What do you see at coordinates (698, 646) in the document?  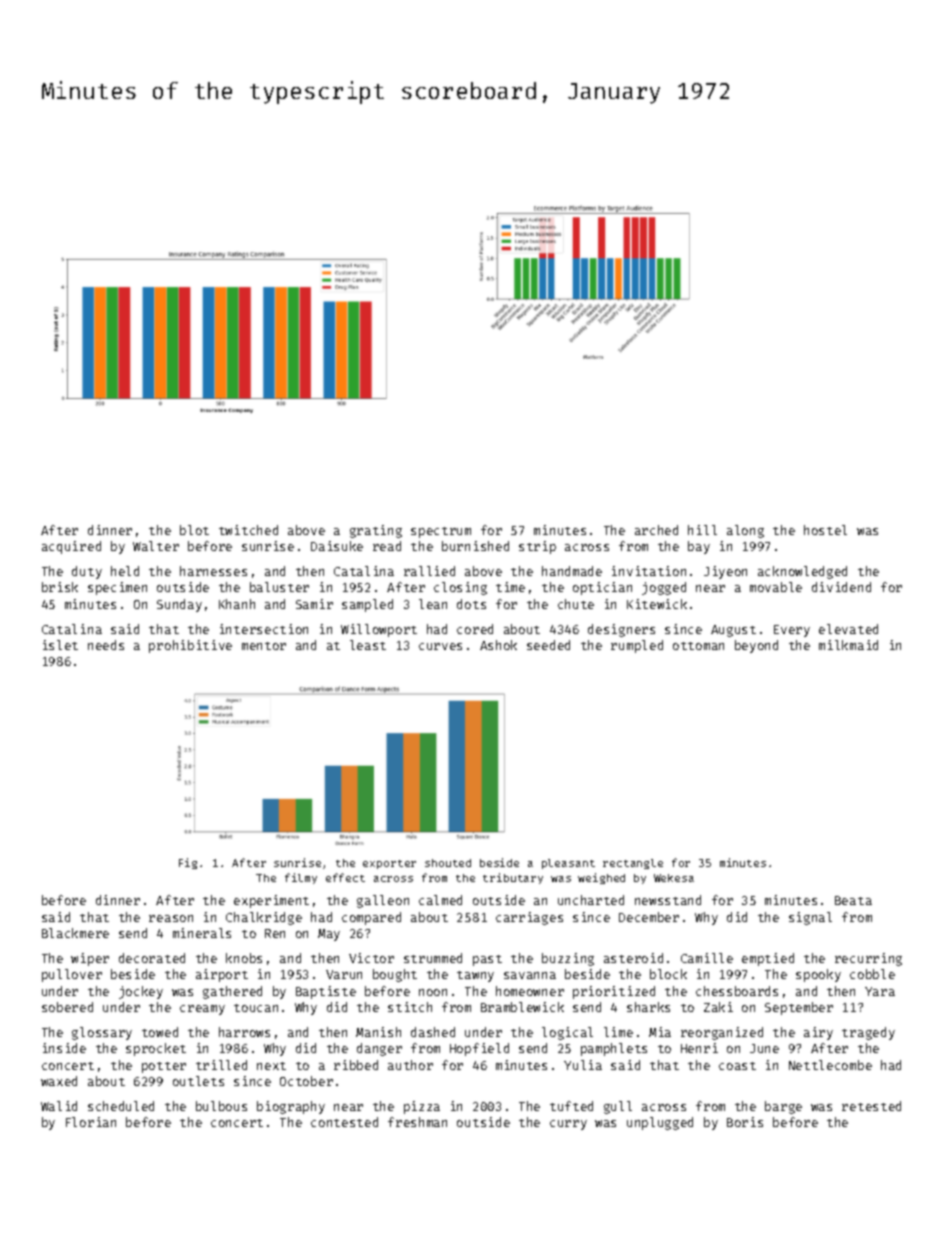 I see `ottoman` at bounding box center [698, 646].
